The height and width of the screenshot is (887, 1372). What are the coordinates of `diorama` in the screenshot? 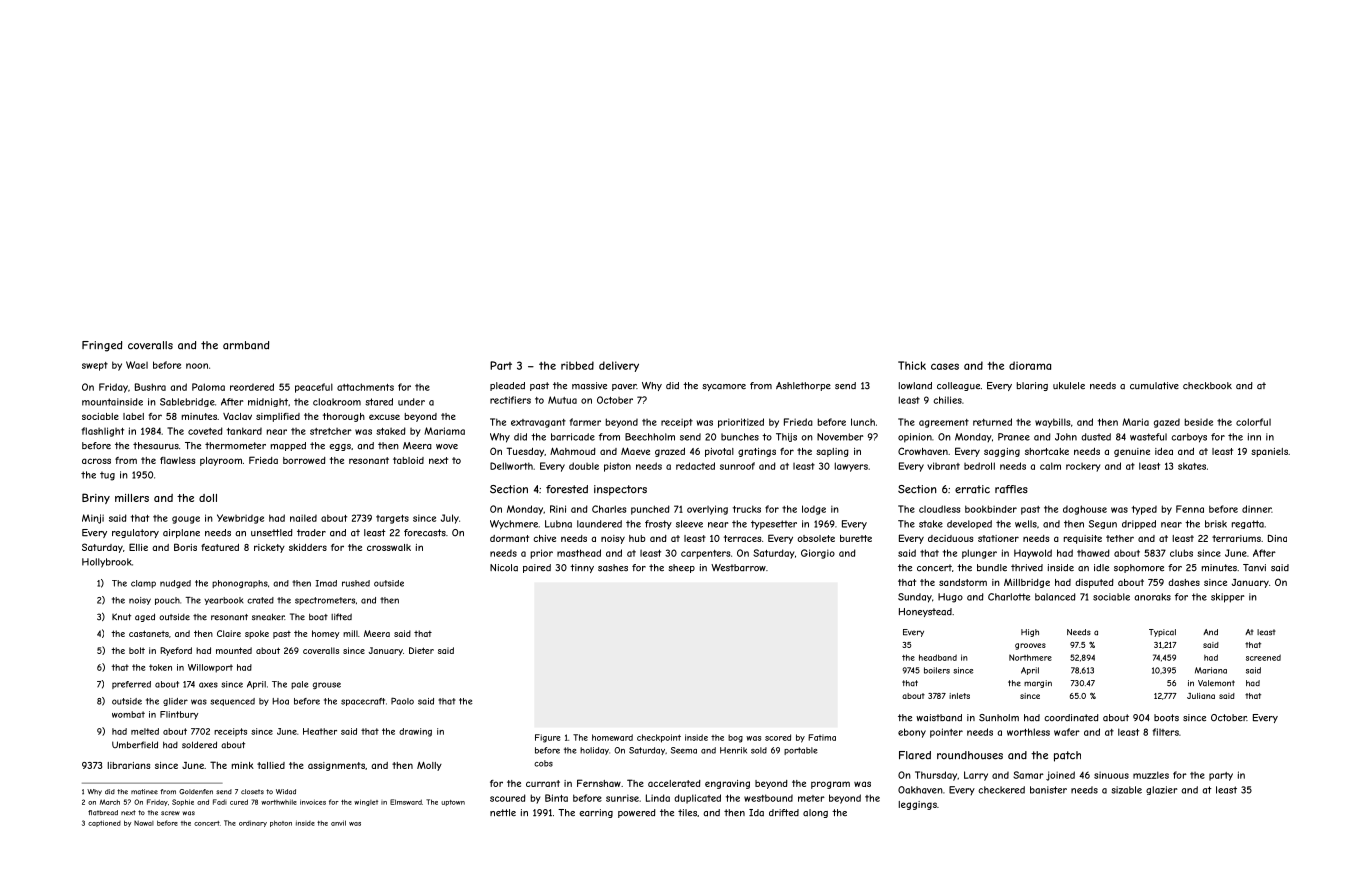 It's located at (1030, 365).
